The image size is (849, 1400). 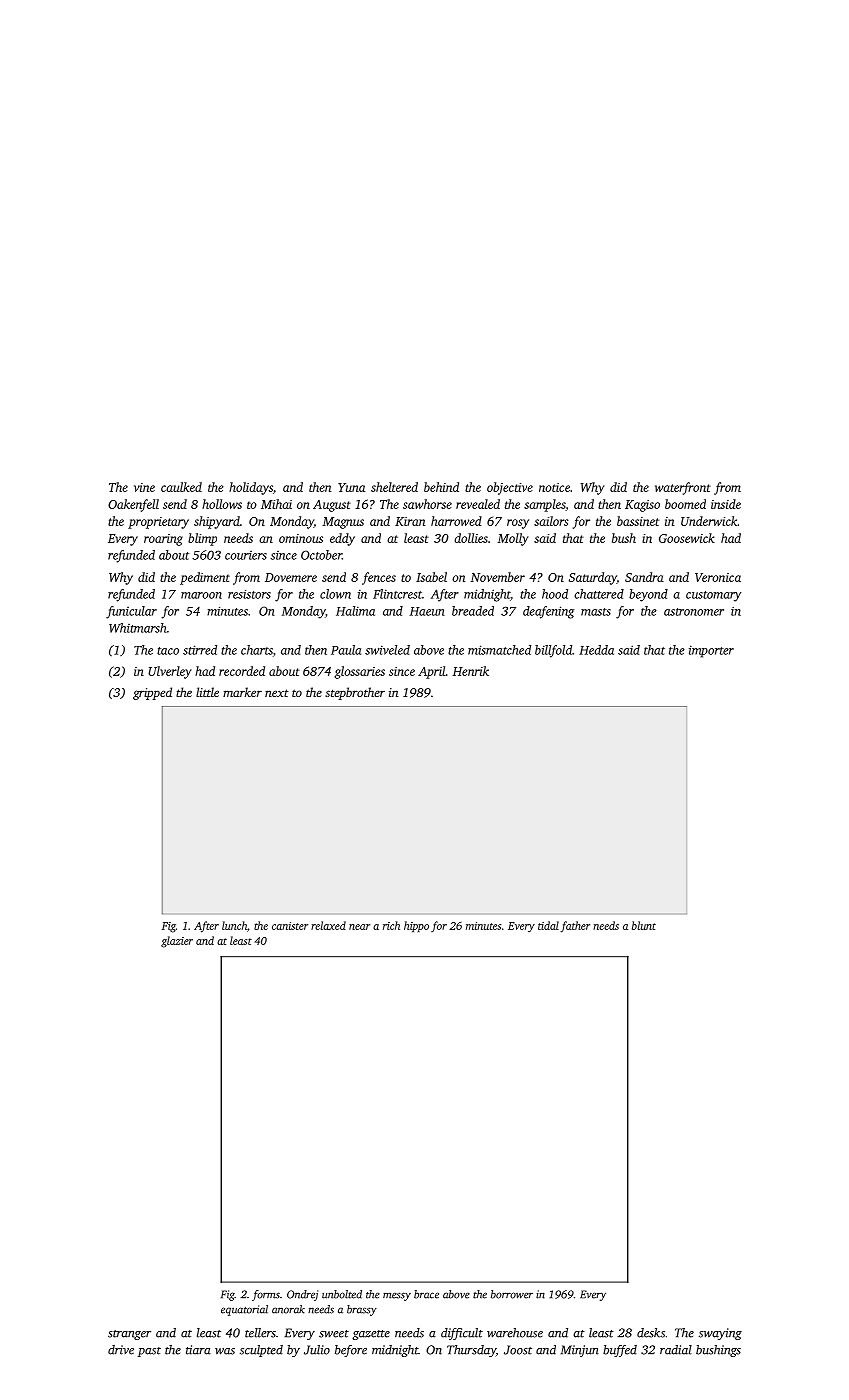 What do you see at coordinates (471, 538) in the document?
I see `dollies` at bounding box center [471, 538].
